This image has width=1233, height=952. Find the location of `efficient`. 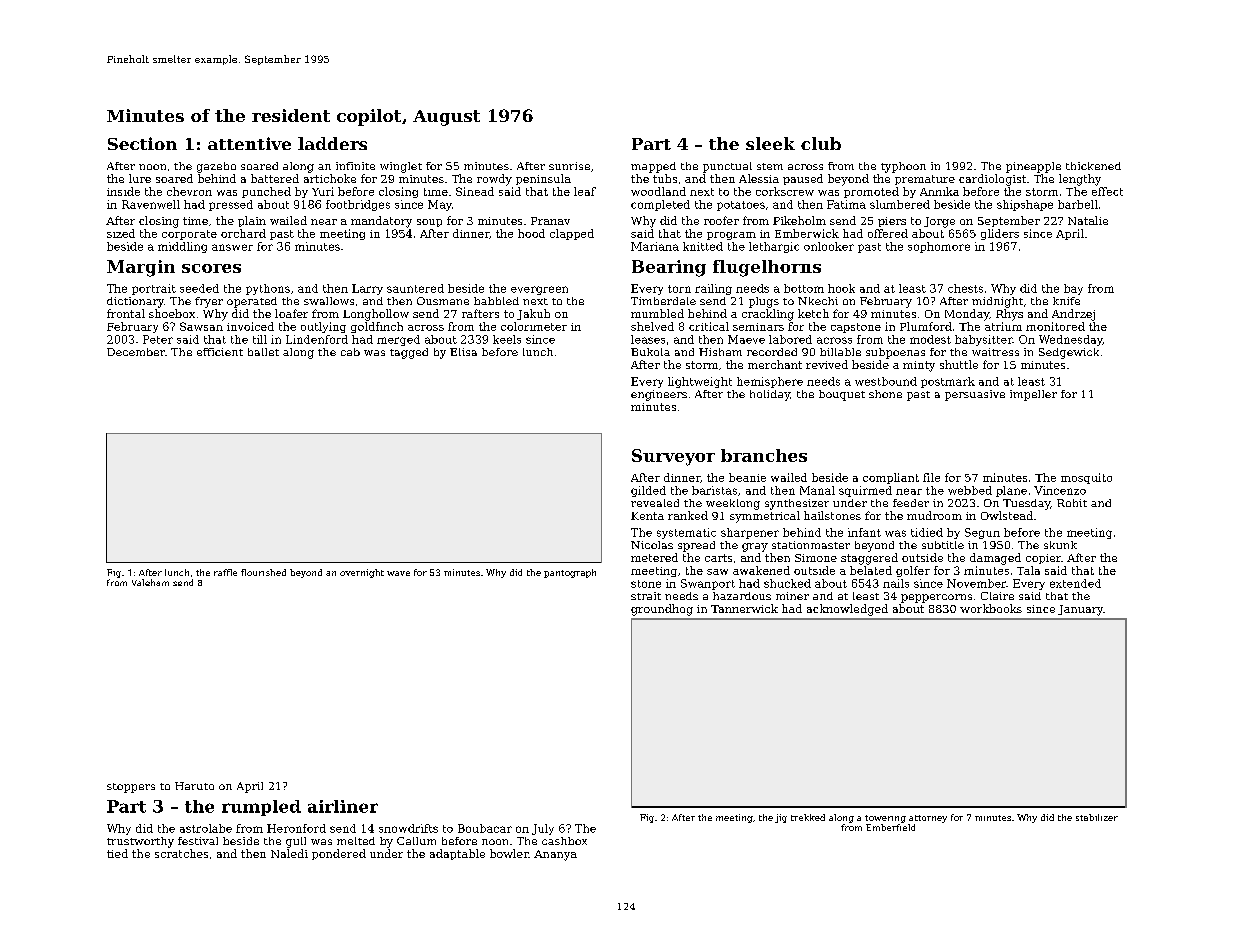

efficient is located at coordinates (220, 352).
